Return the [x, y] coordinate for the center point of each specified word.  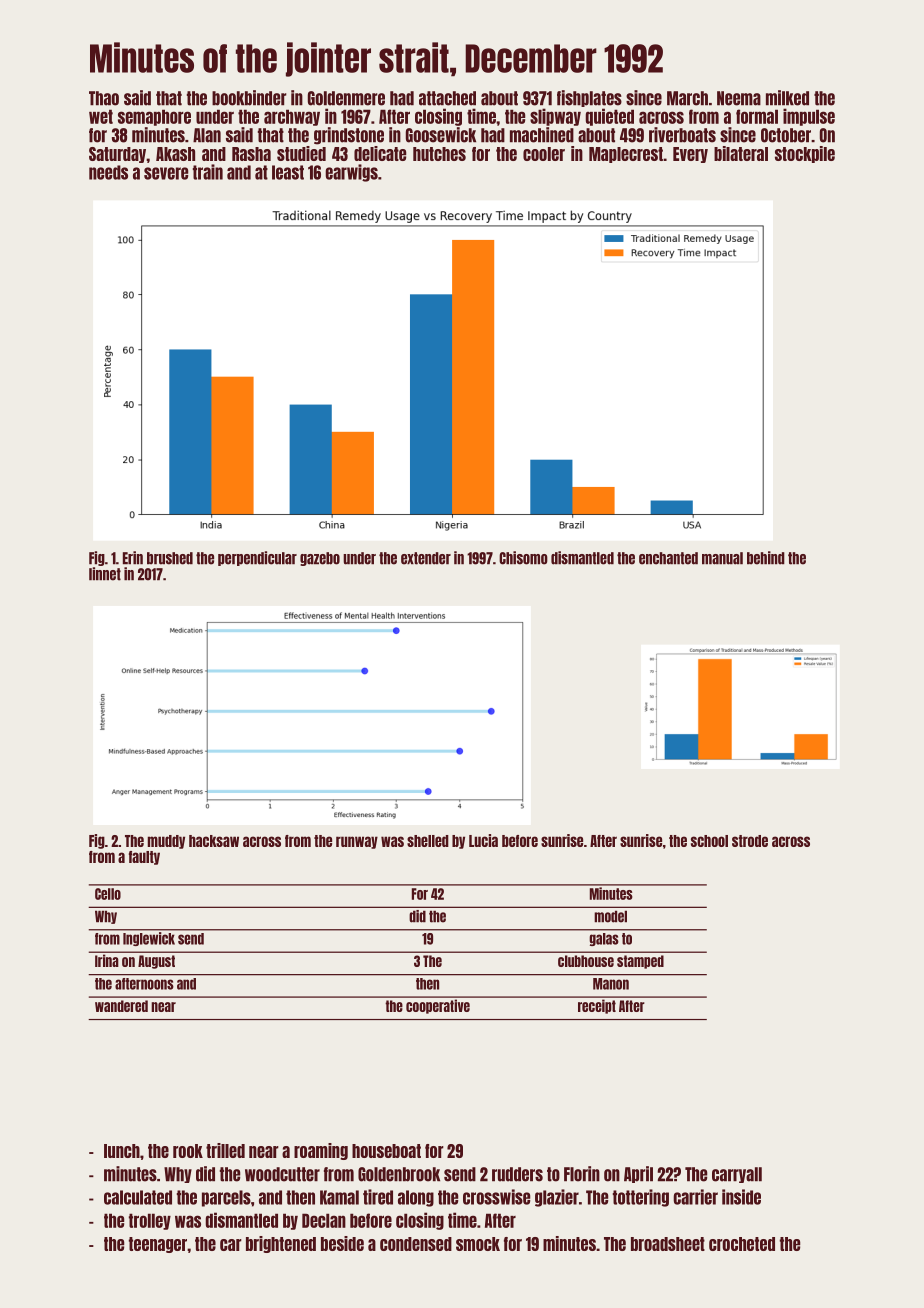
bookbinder [249, 98]
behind [766, 558]
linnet [105, 574]
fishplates [589, 98]
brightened [281, 1244]
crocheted [742, 1244]
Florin [582, 1174]
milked [787, 98]
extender [426, 558]
